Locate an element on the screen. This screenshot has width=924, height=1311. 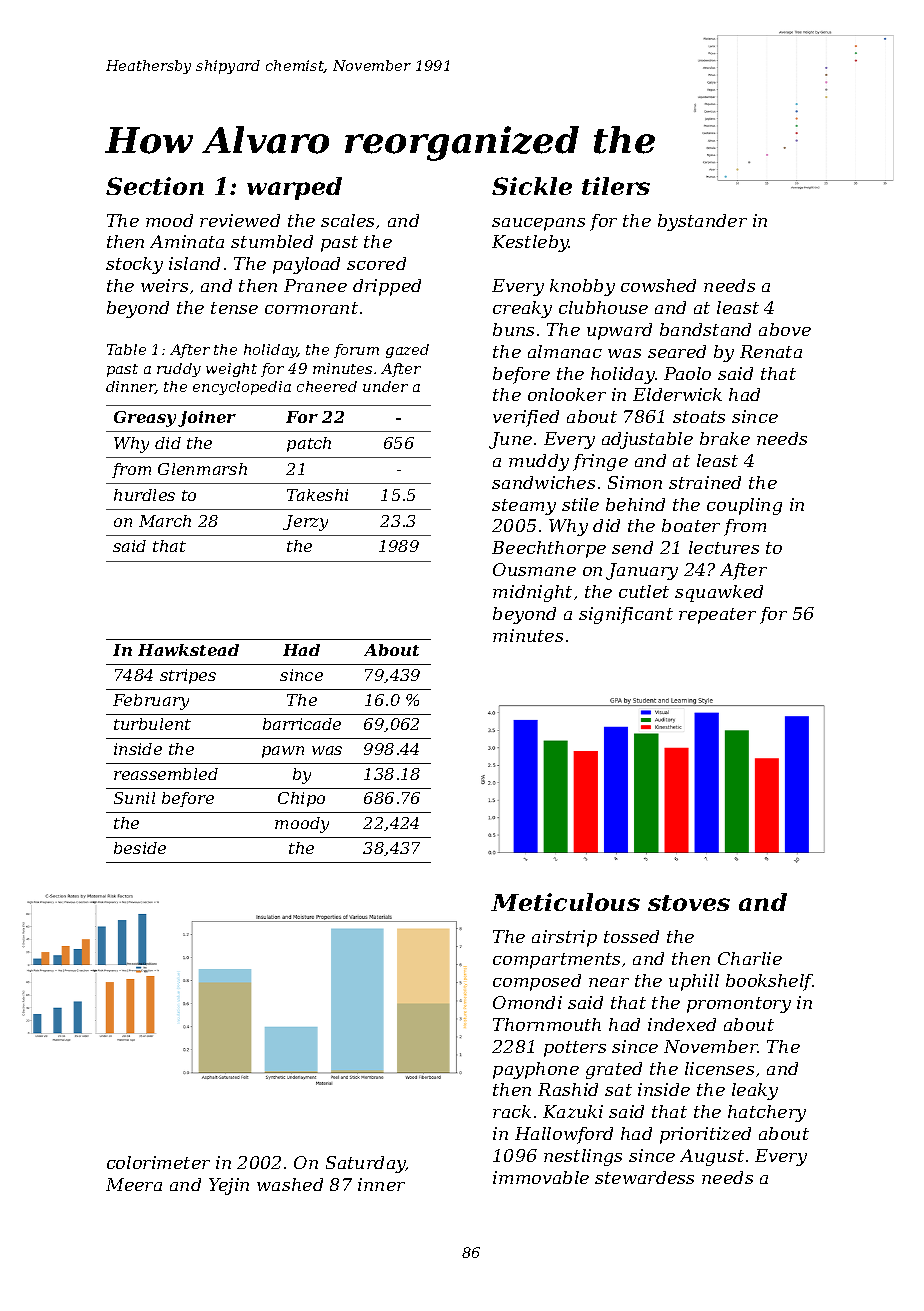
rack is located at coordinates (512, 1111).
